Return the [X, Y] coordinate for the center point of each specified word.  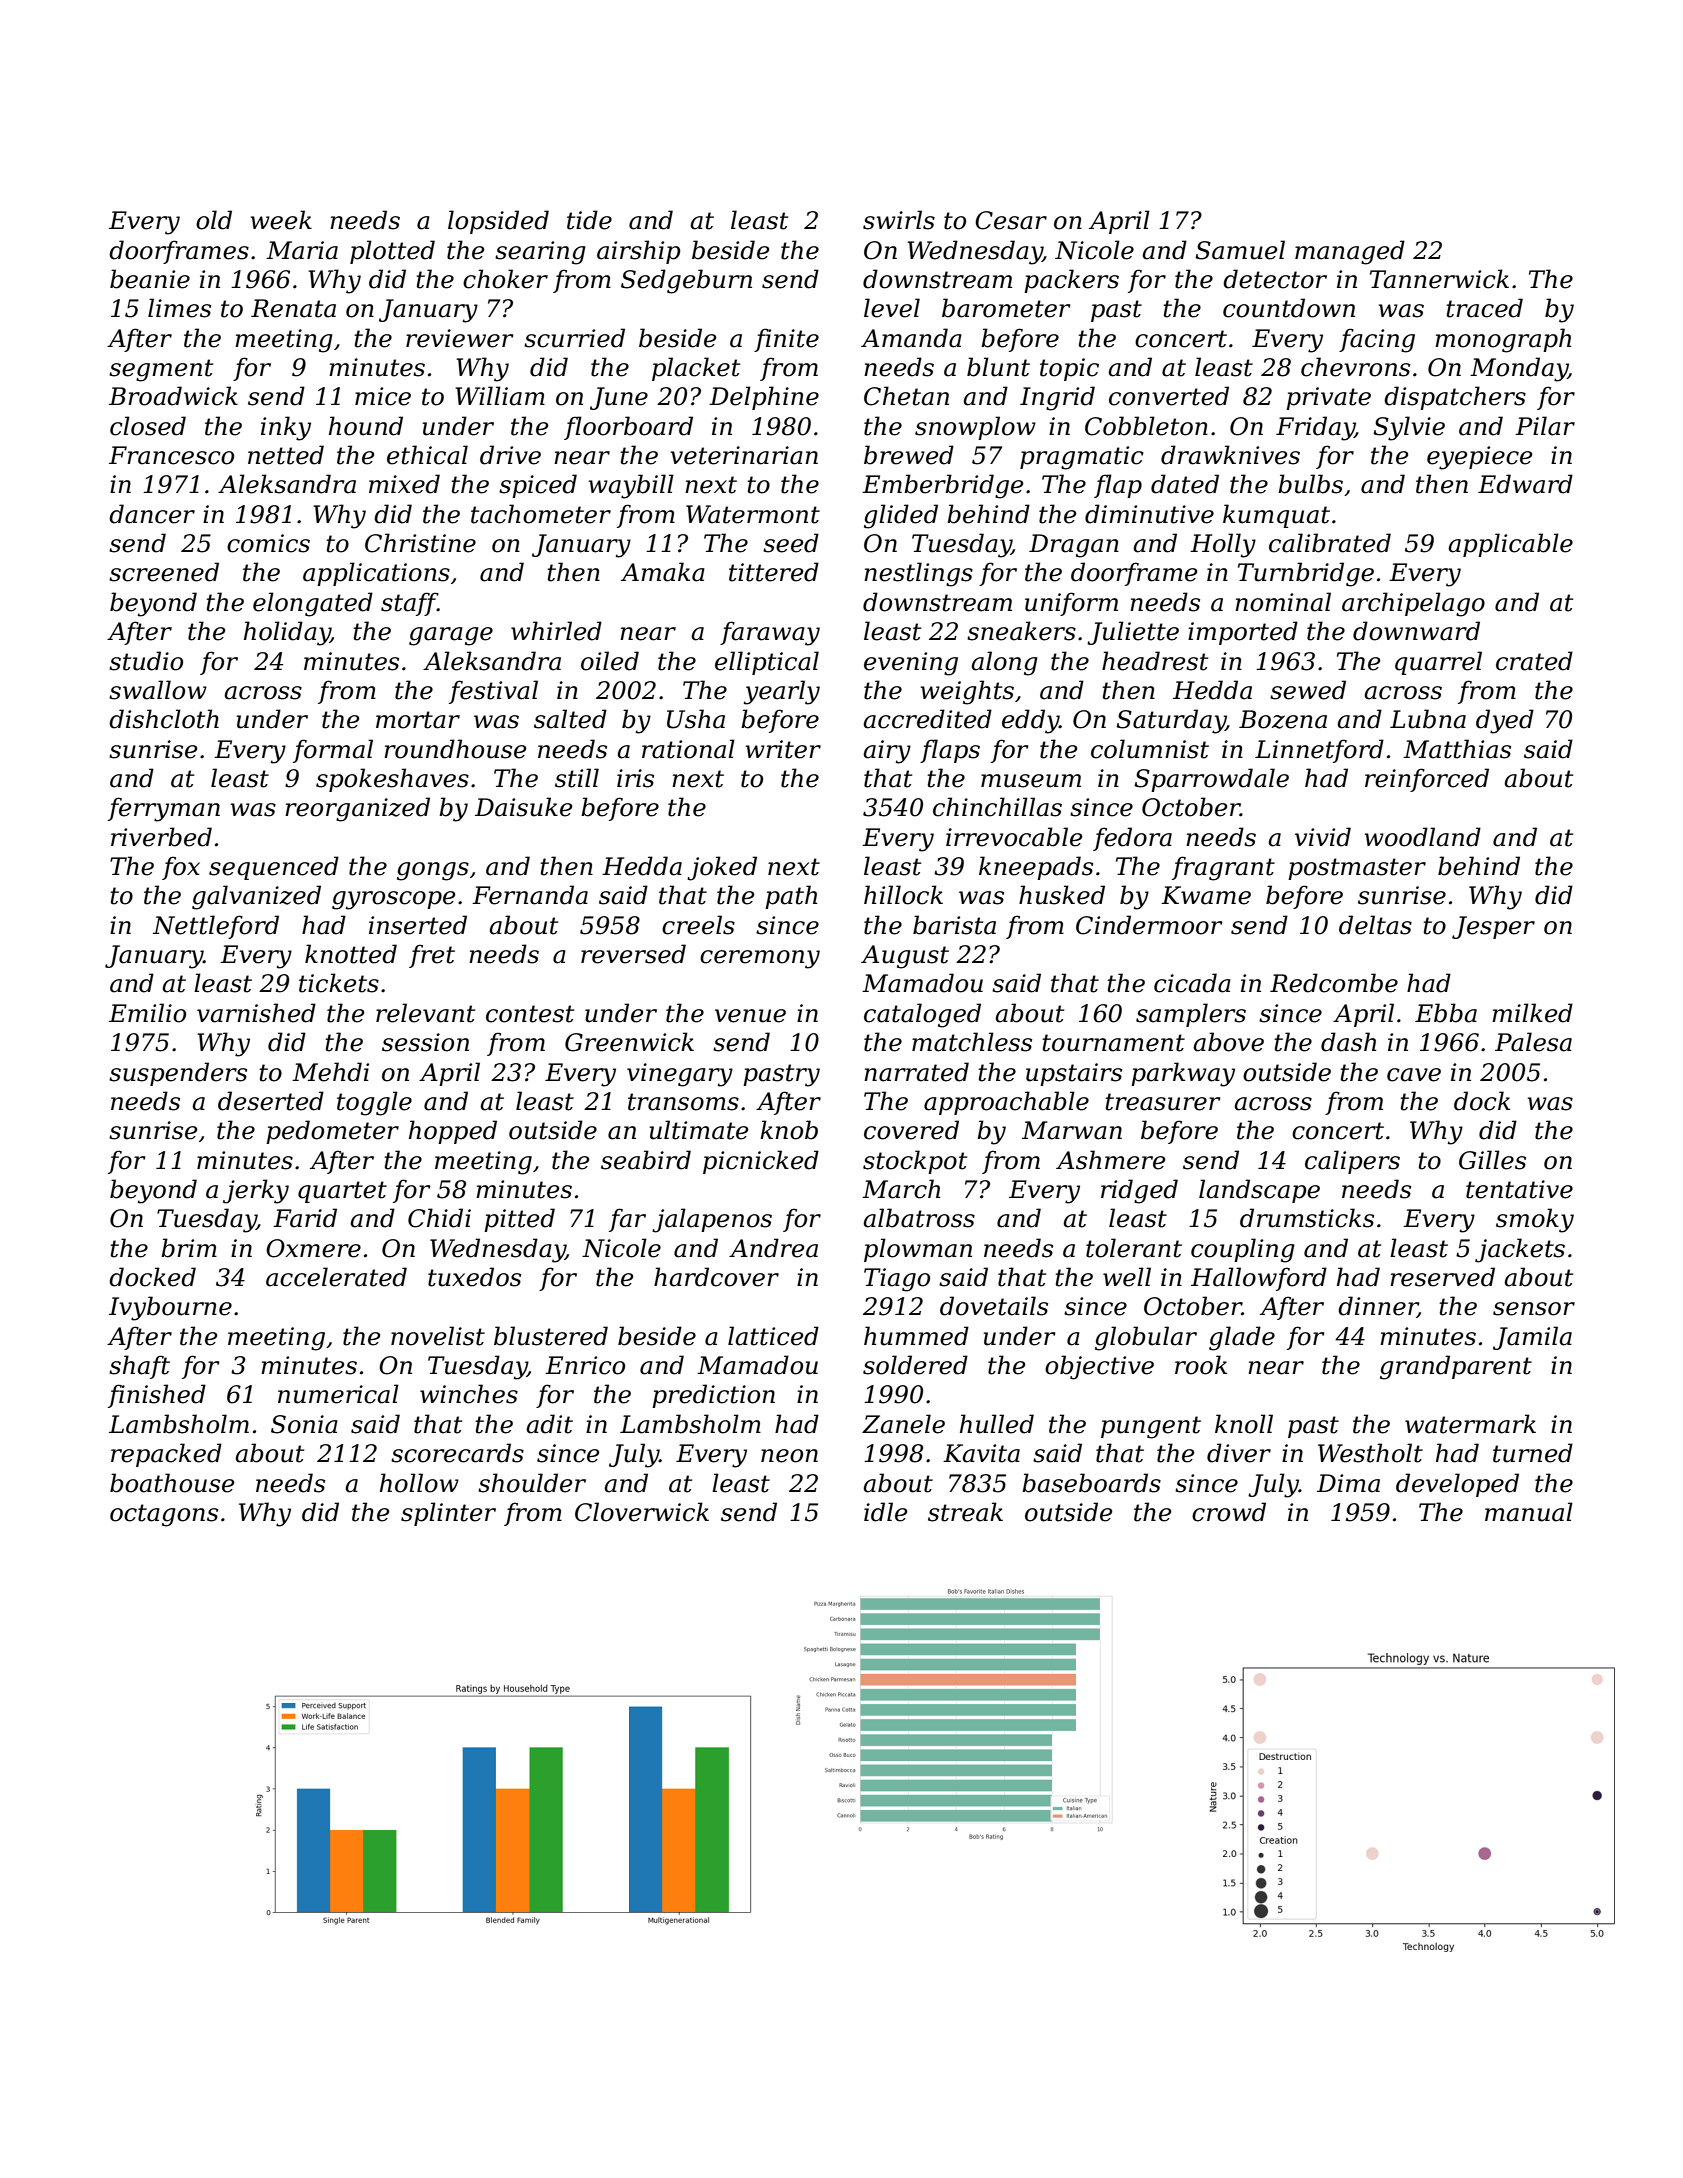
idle [885, 1512]
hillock [903, 895]
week [281, 220]
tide [589, 220]
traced [1484, 308]
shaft [139, 1367]
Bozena [1283, 719]
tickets [339, 983]
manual [1529, 1512]
